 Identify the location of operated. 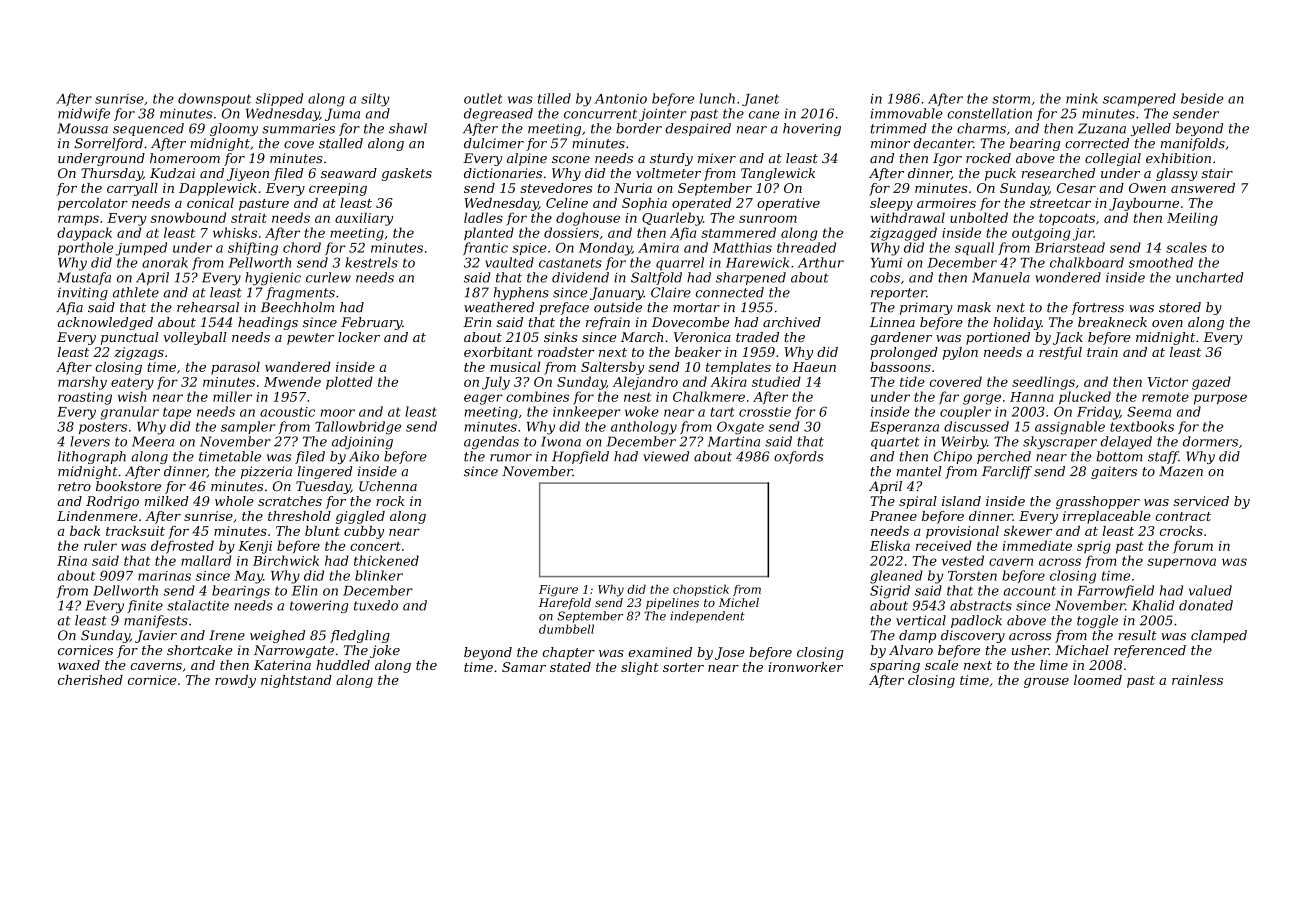
(701, 204).
